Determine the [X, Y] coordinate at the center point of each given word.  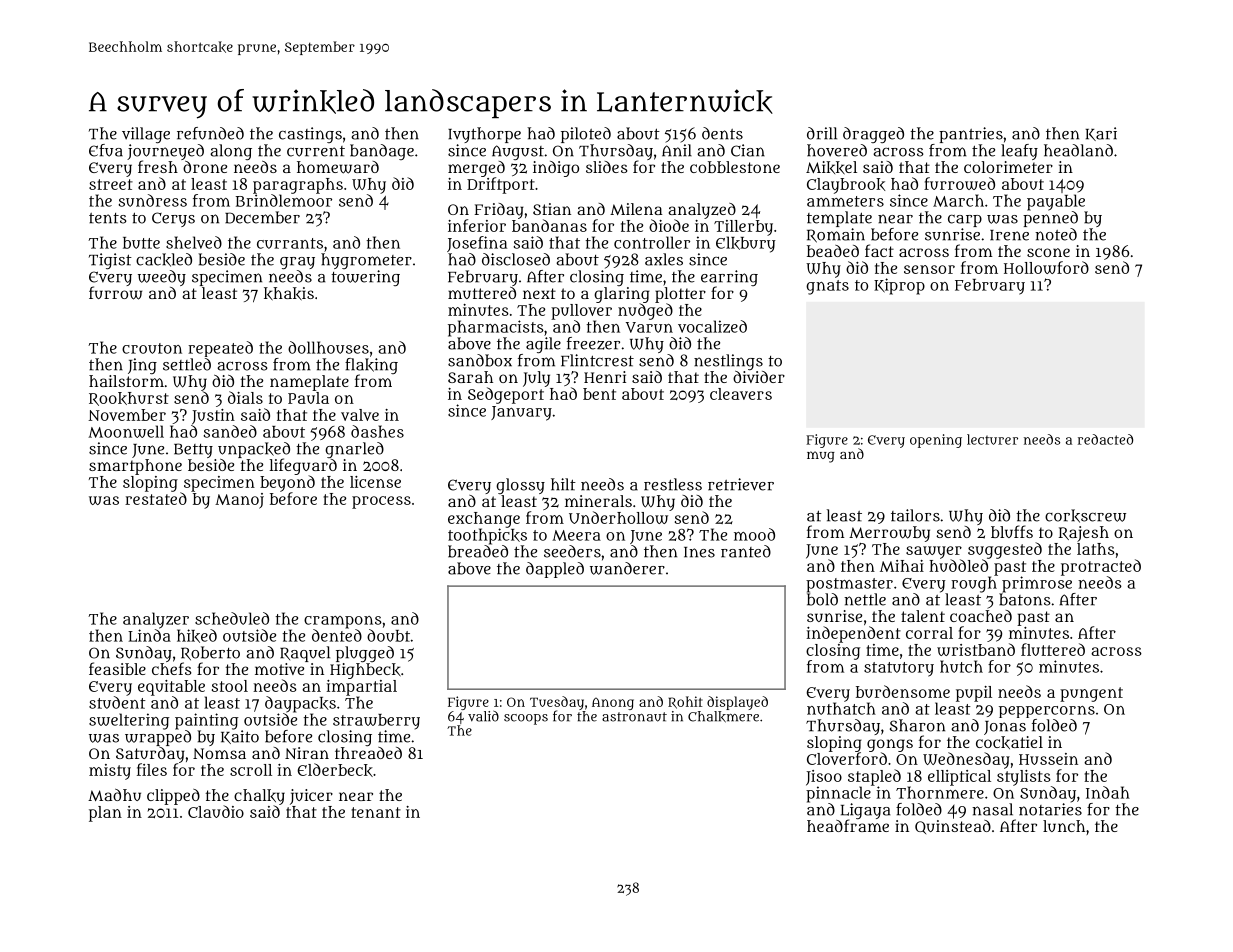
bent [599, 394]
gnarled [354, 450]
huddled [958, 565]
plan [105, 814]
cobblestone [735, 167]
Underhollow [618, 517]
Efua [106, 150]
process [381, 502]
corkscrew [1085, 516]
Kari [1101, 134]
